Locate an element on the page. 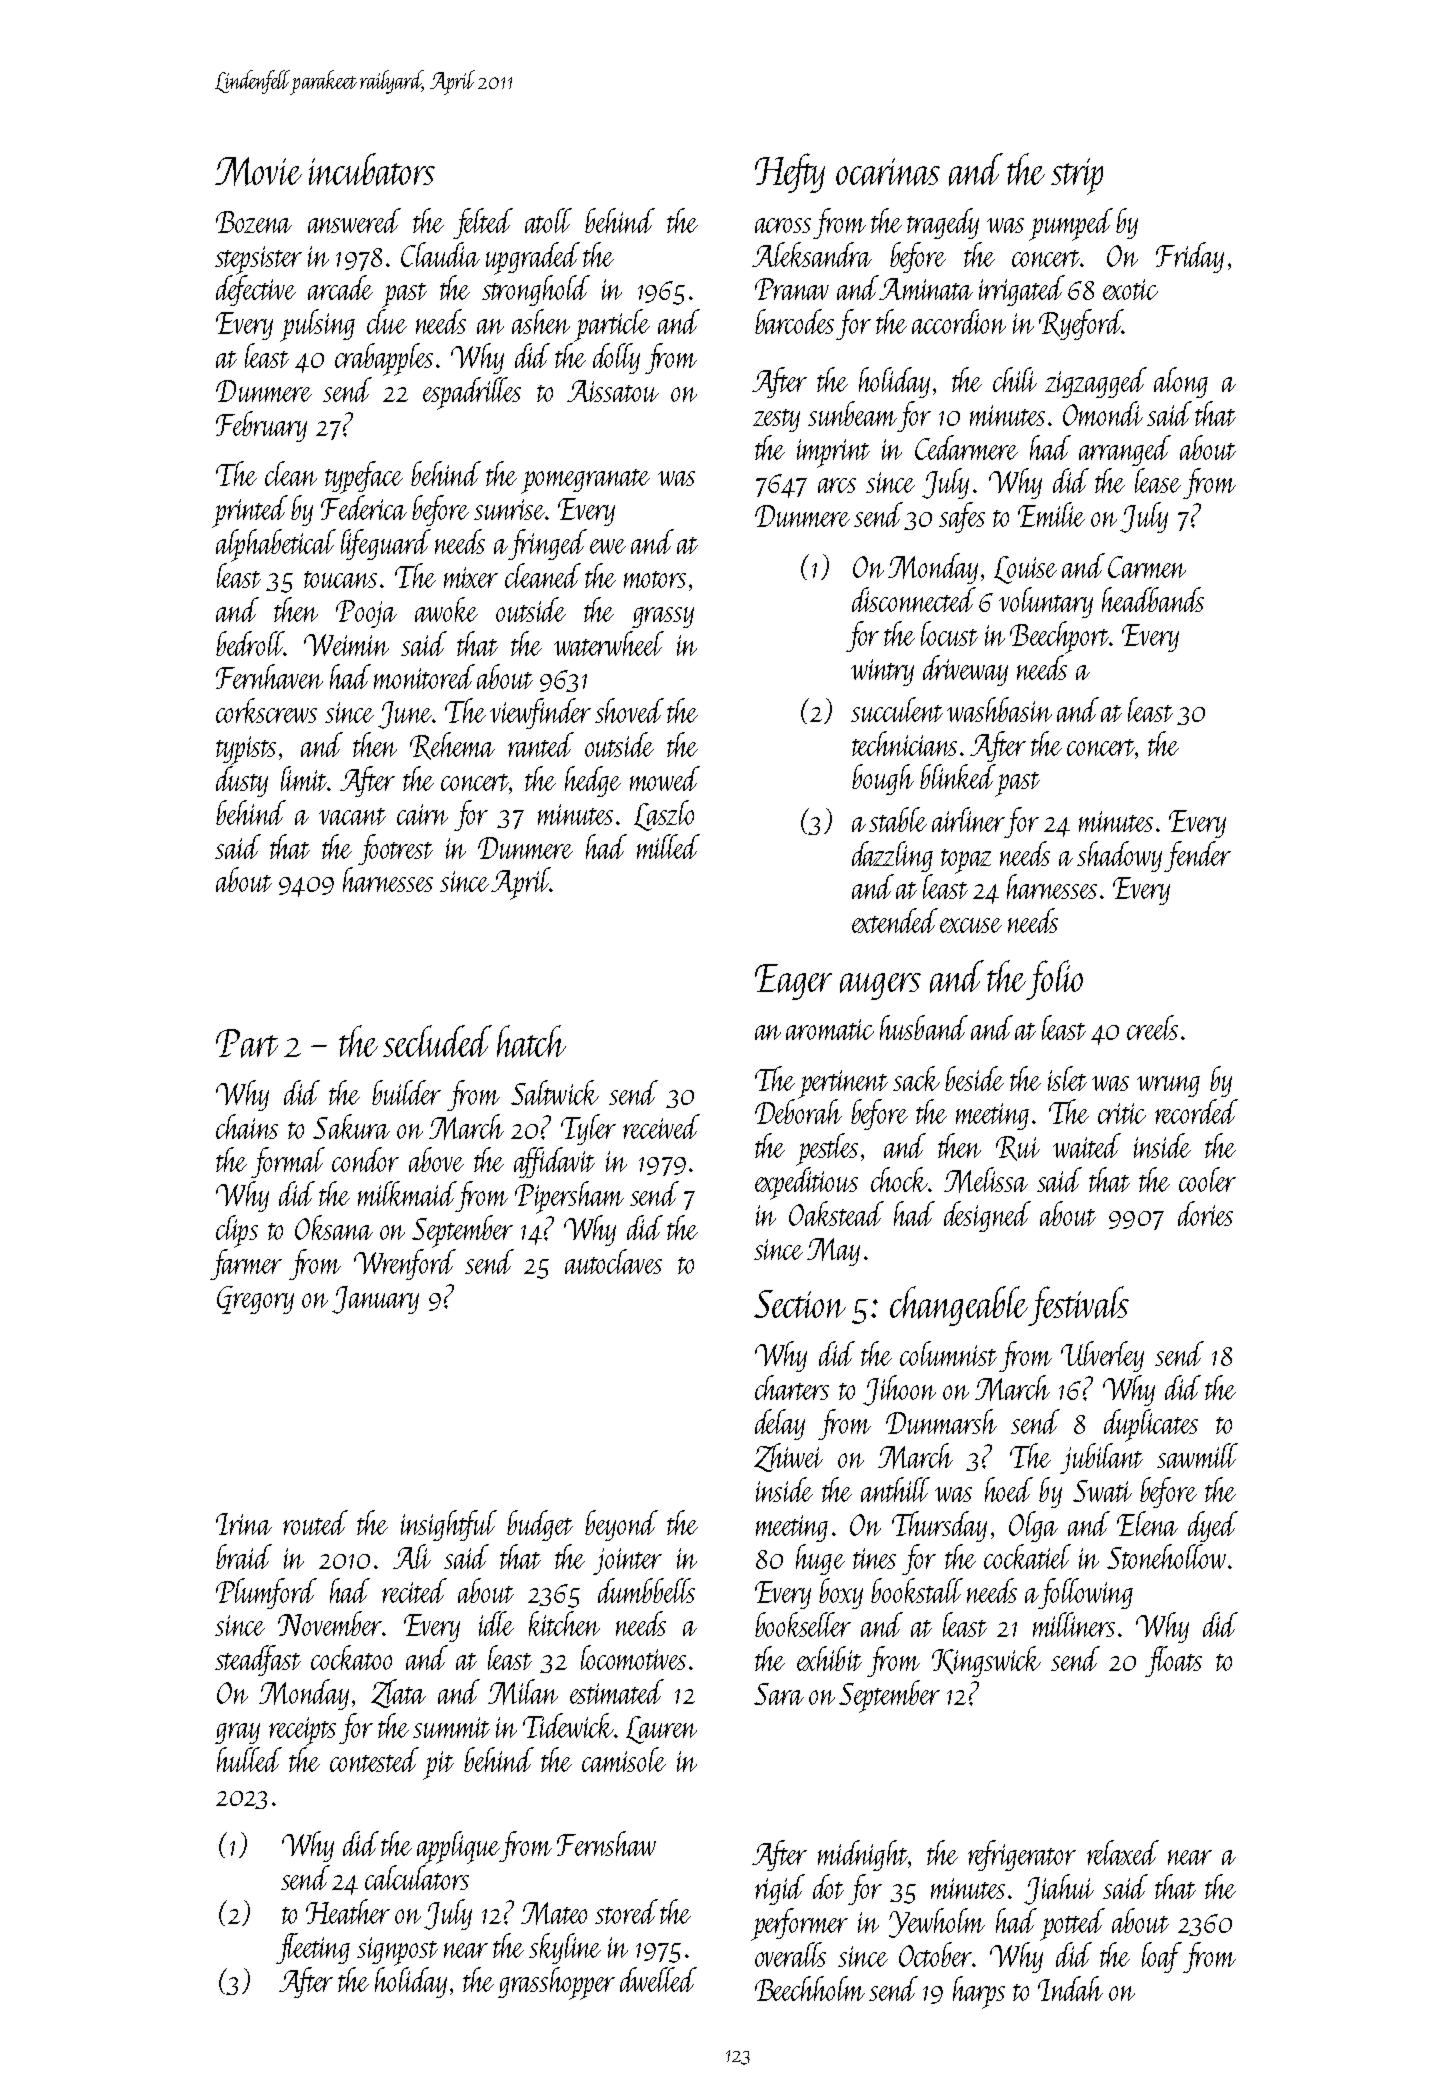 This page has width=1450, height=2100. Indah is located at coordinates (1070, 1988).
